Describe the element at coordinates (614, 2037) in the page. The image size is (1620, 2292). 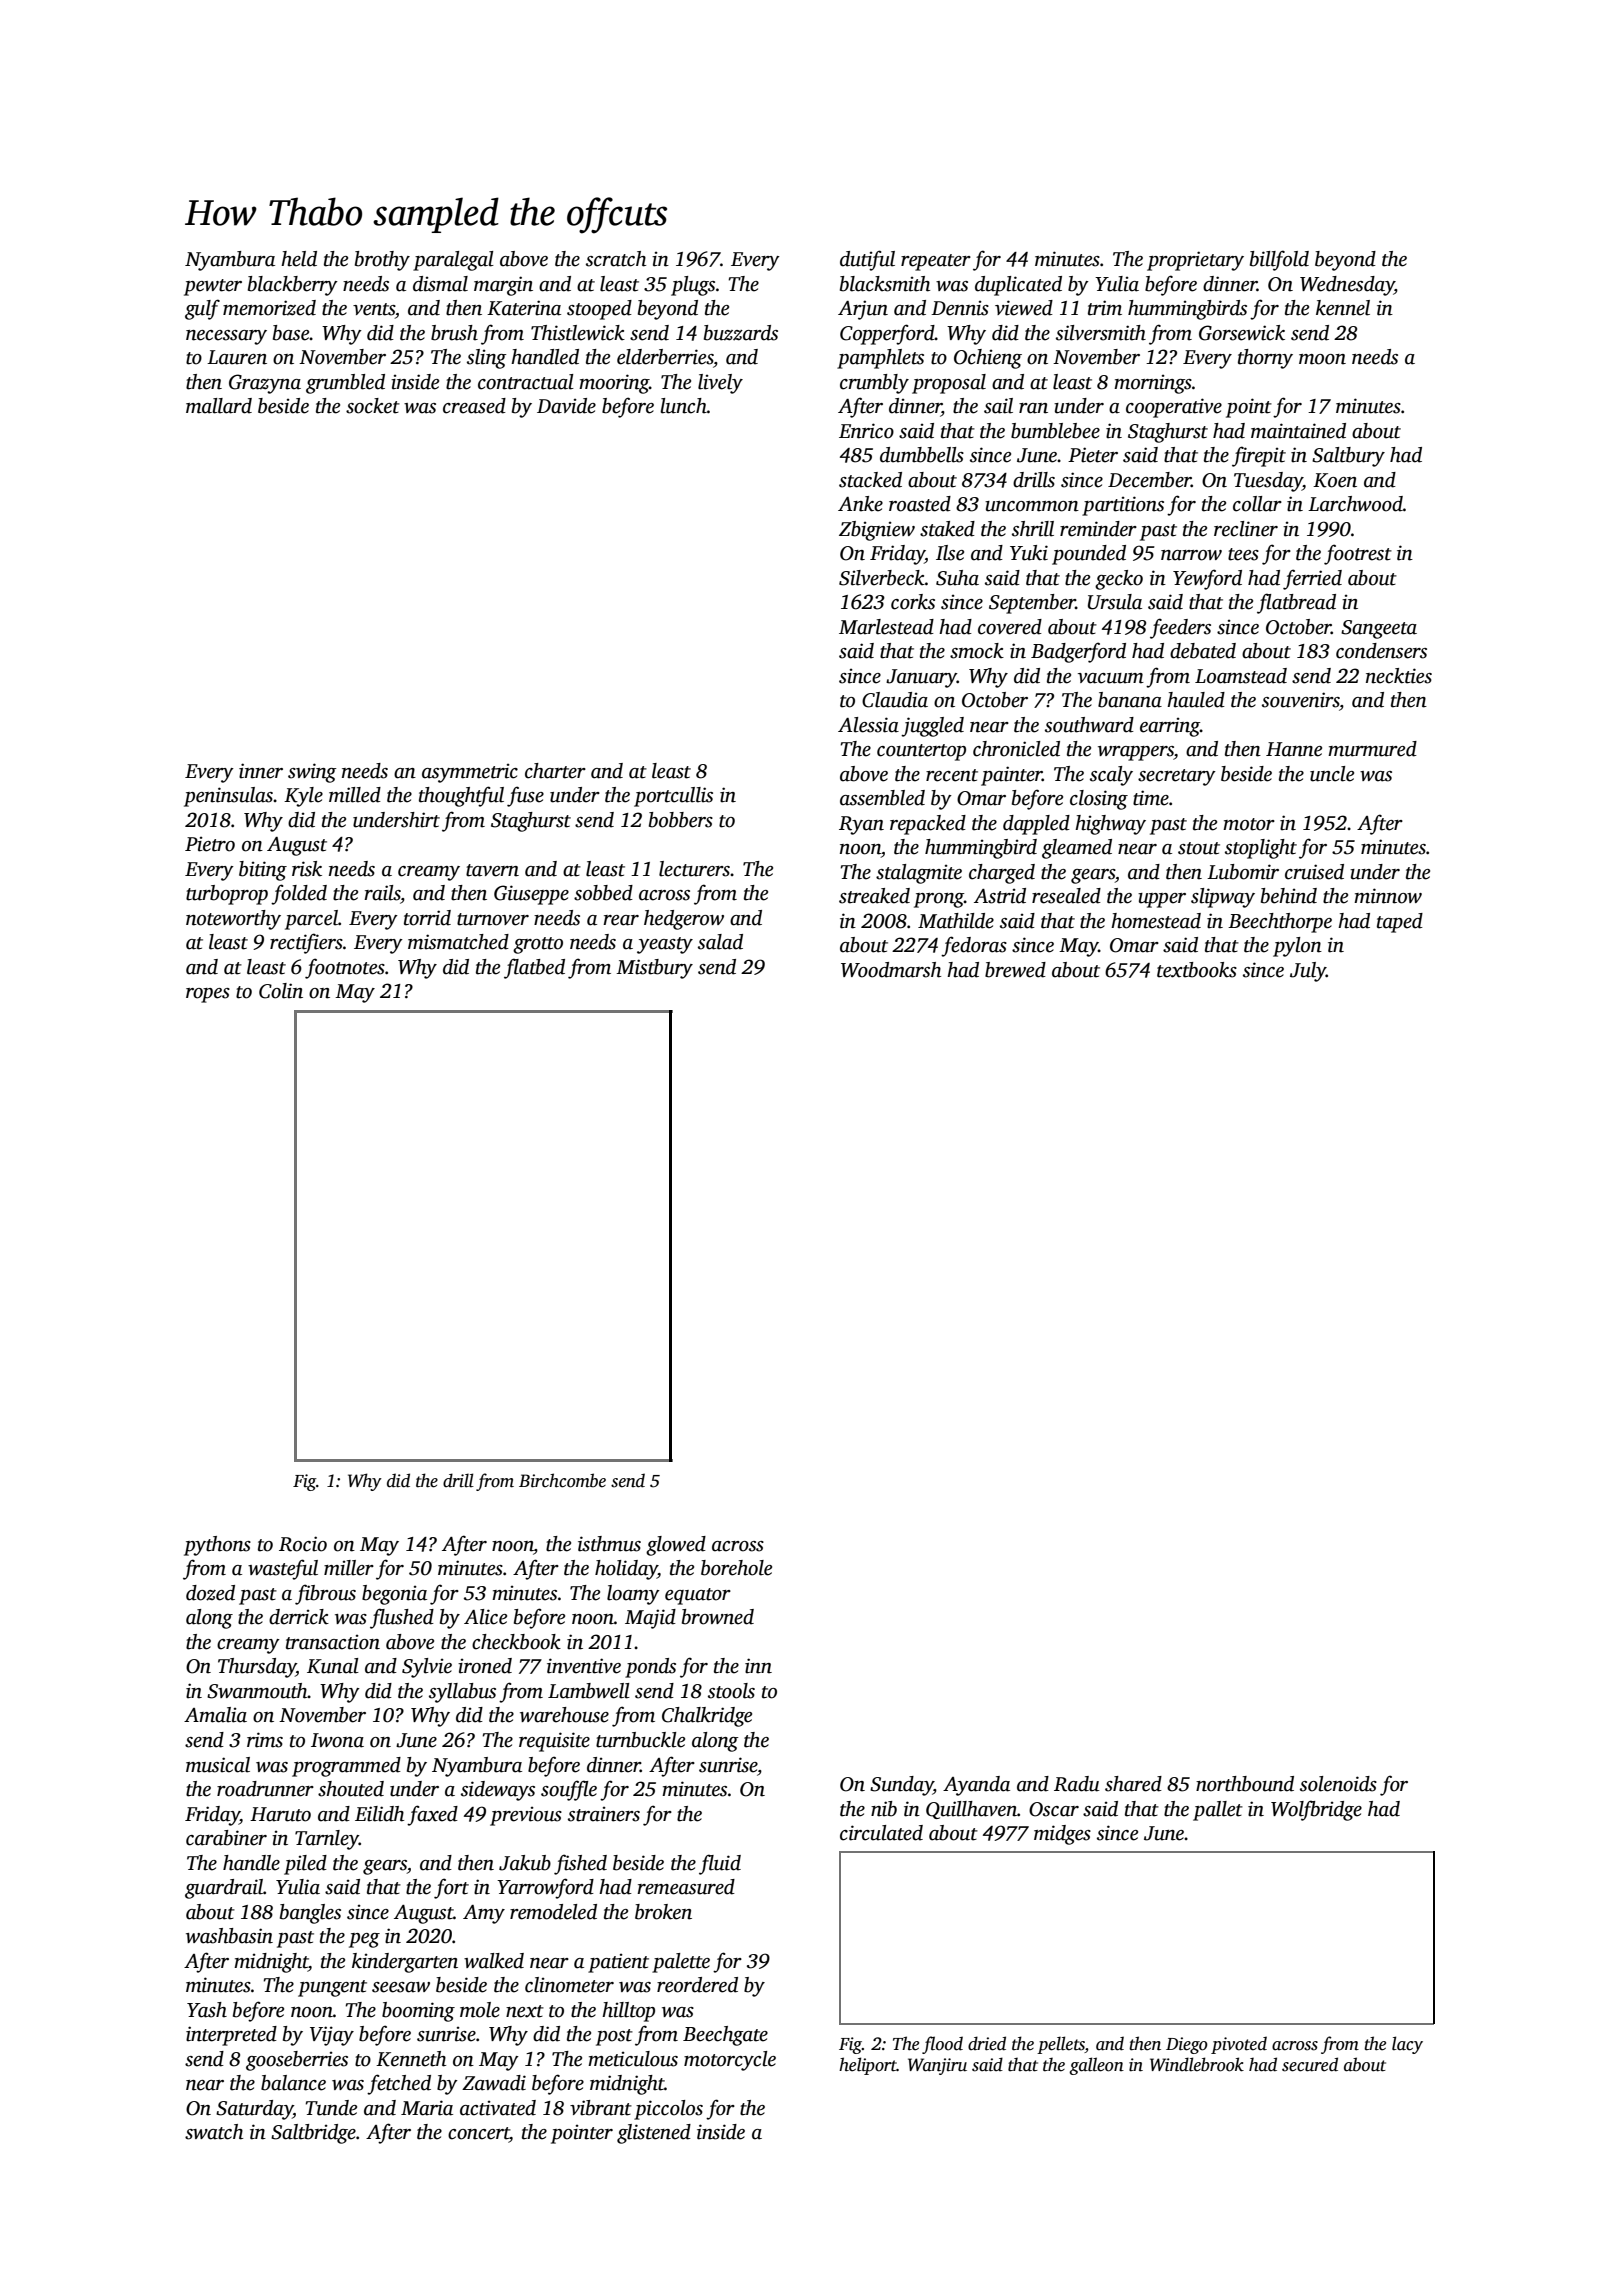
I see `post` at that location.
